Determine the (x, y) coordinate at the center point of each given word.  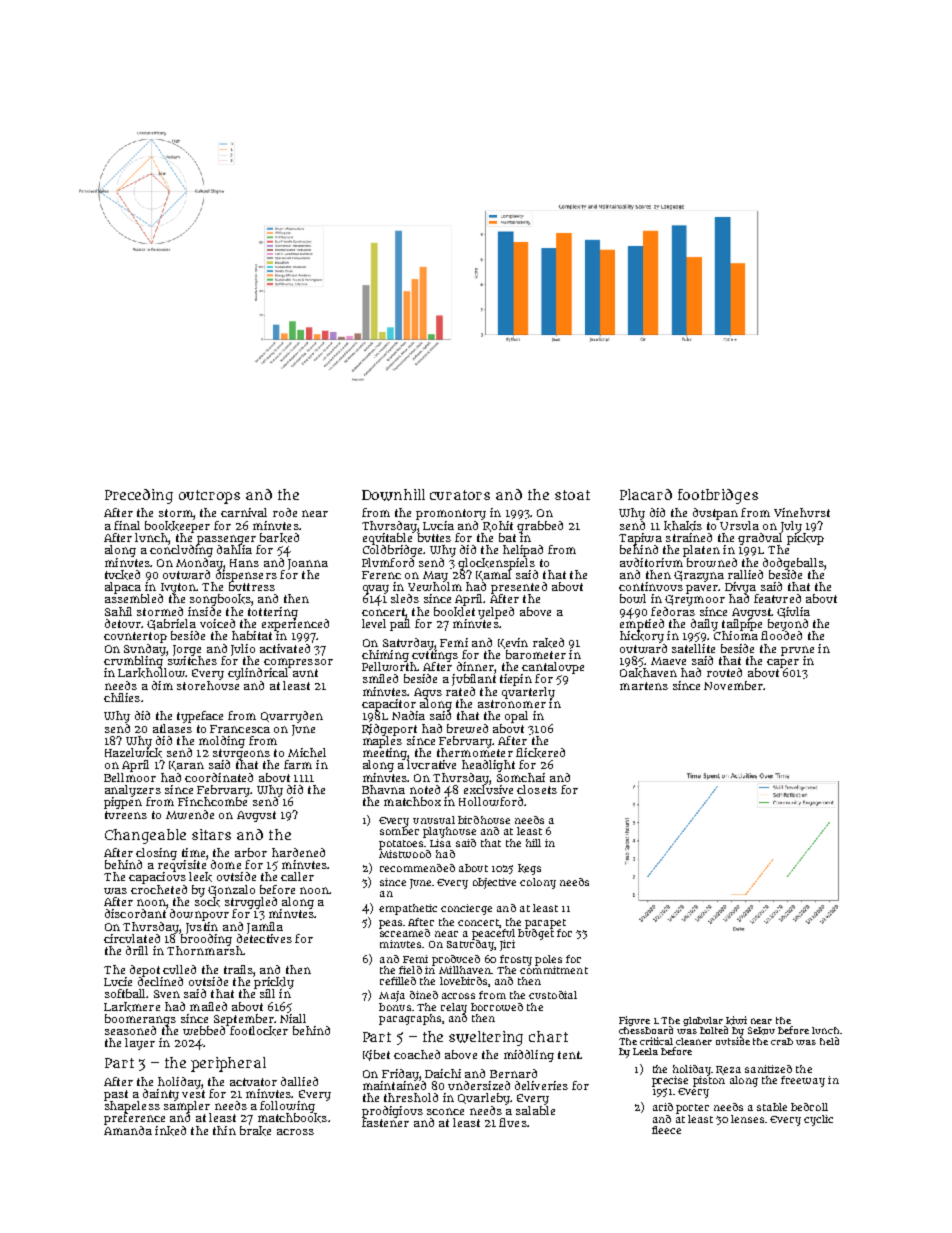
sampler (187, 1107)
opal (516, 717)
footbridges (718, 496)
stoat (572, 495)
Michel (307, 752)
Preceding (139, 496)
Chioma (736, 635)
